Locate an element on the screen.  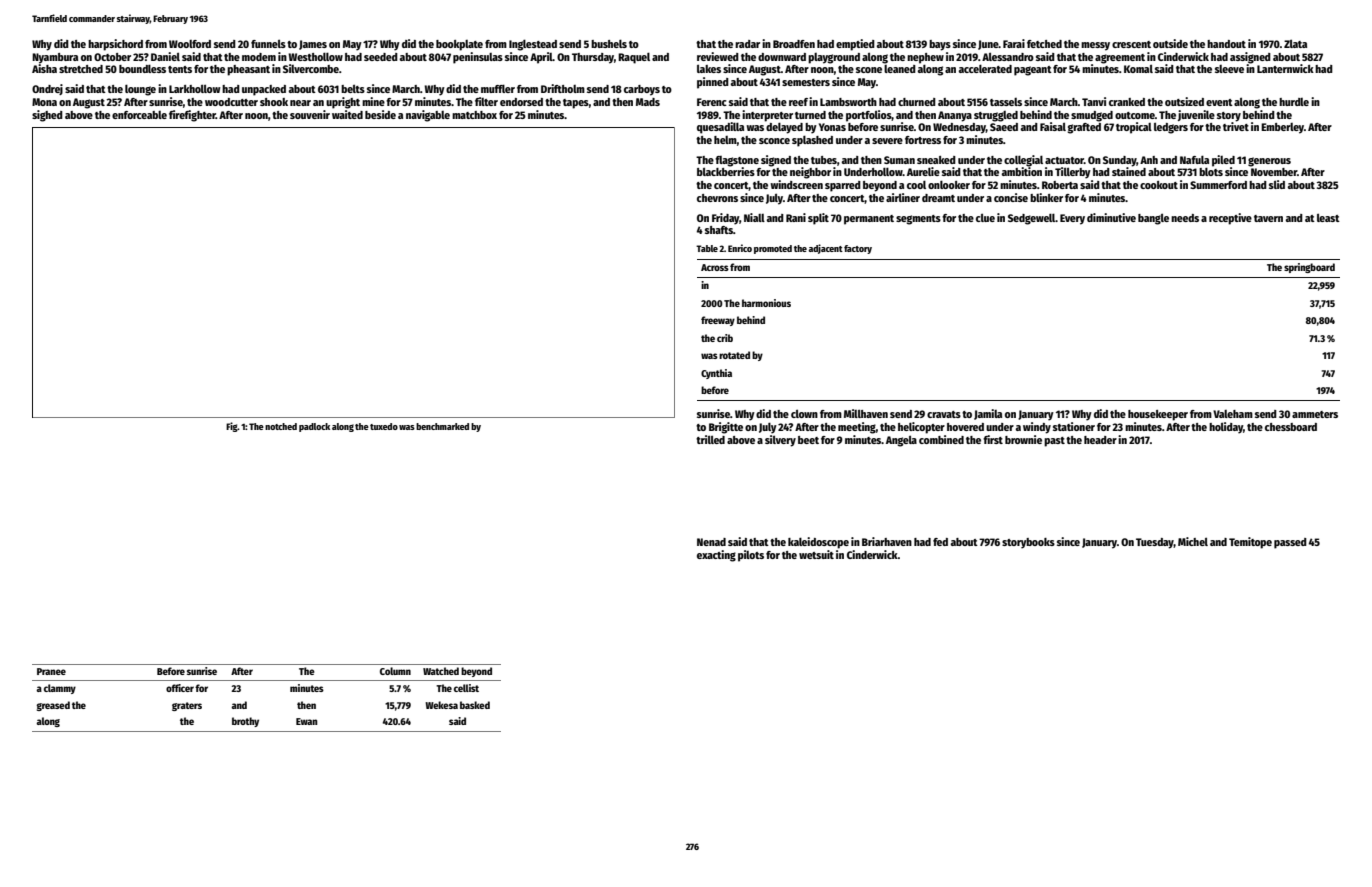
harpsichord is located at coordinates (115, 45).
